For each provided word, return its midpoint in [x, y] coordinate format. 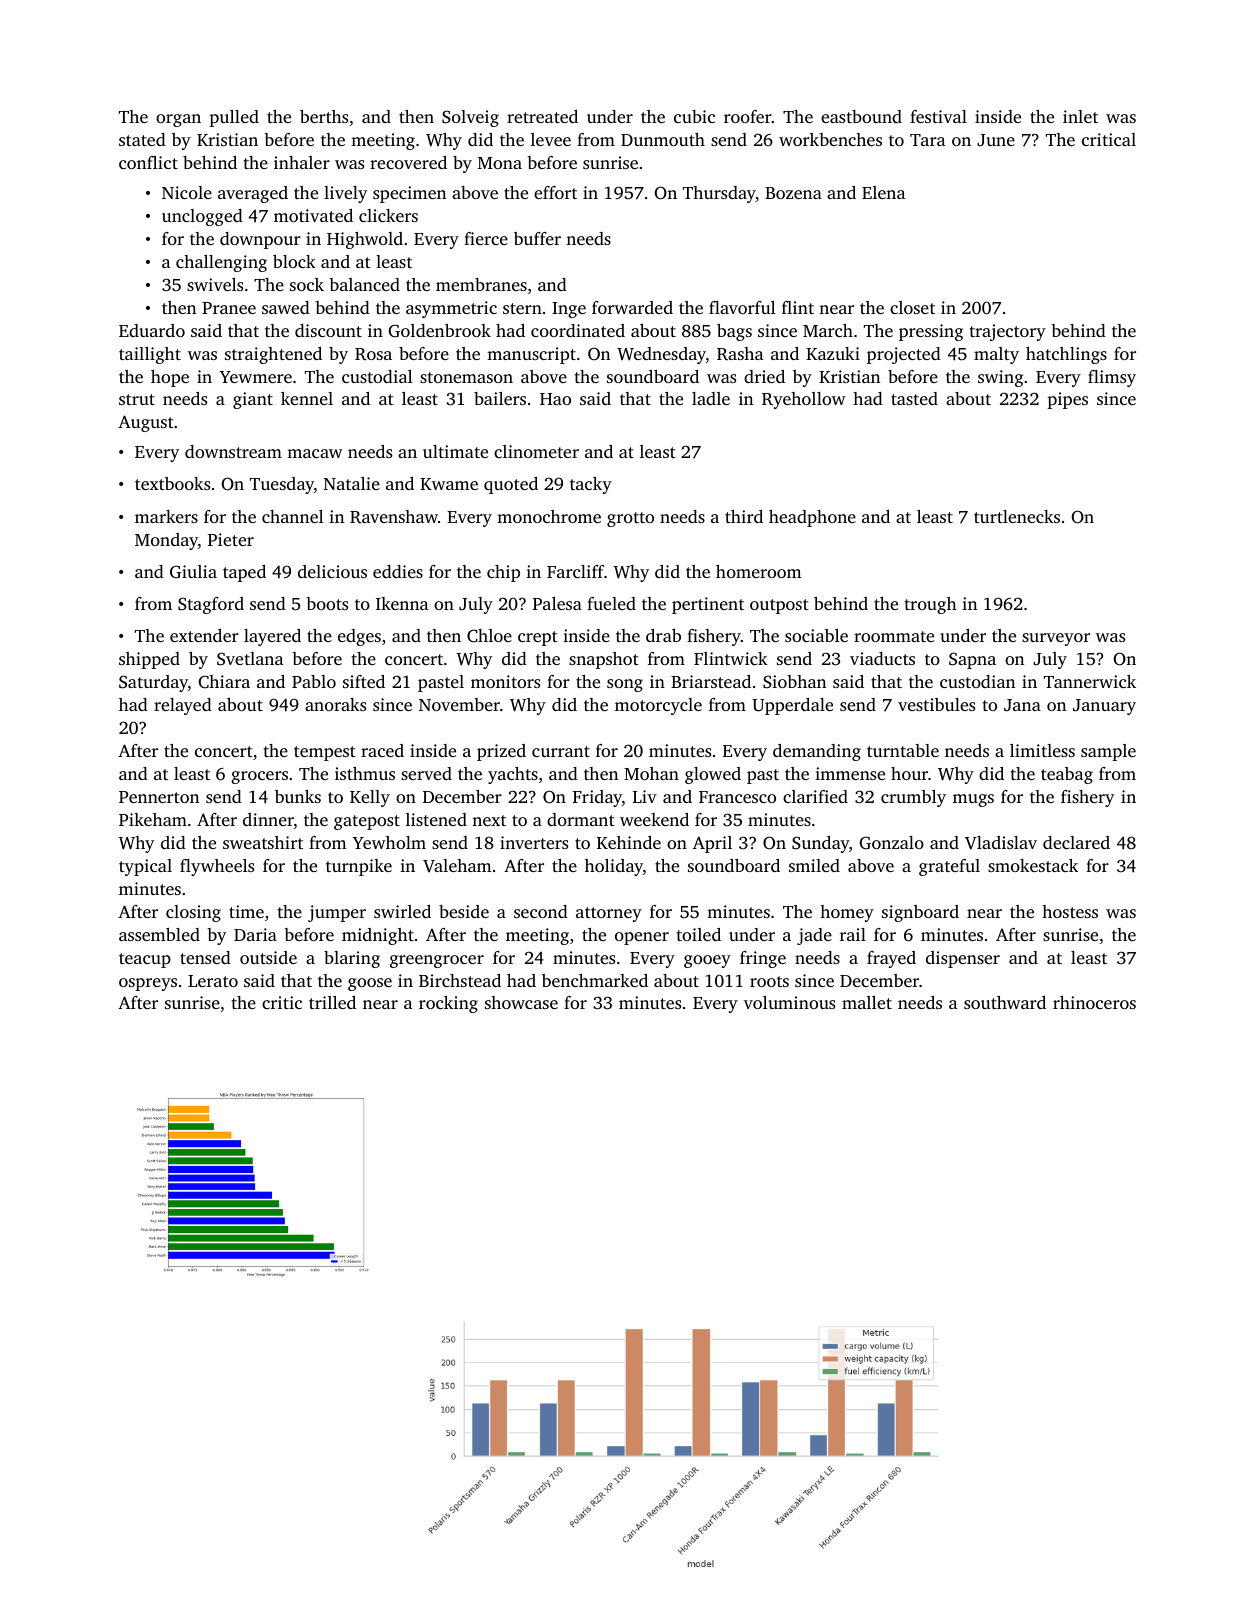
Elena [883, 192]
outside [268, 957]
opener [642, 938]
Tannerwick [1090, 681]
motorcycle [658, 706]
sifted [364, 681]
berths [324, 116]
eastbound [861, 116]
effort [555, 192]
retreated [542, 116]
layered [272, 637]
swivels [215, 284]
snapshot [604, 660]
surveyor [1056, 639]
